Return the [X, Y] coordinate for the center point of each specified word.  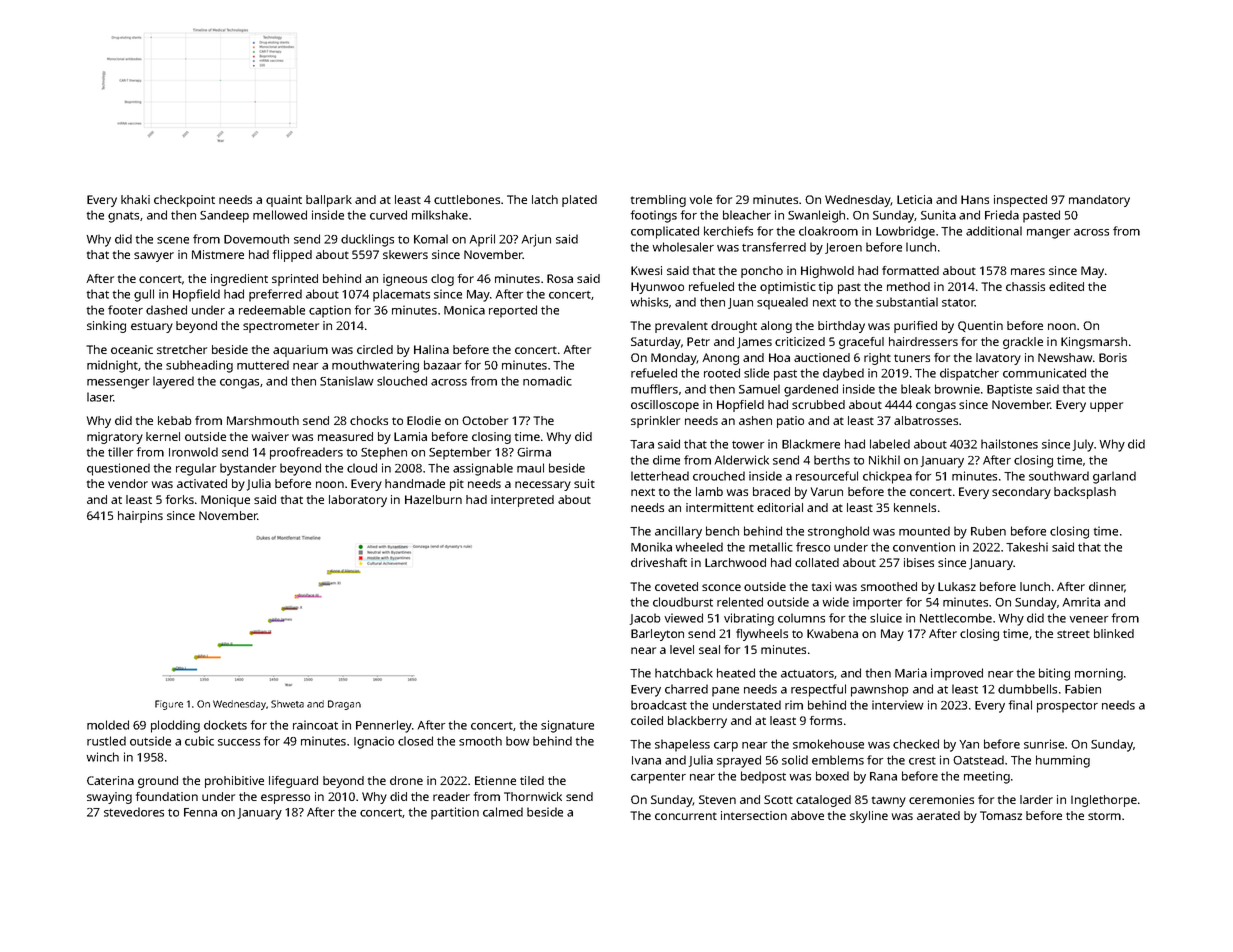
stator [958, 303]
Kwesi [646, 270]
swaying [109, 798]
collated [817, 562]
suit [584, 483]
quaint [284, 201]
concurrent [686, 816]
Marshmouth [263, 420]
